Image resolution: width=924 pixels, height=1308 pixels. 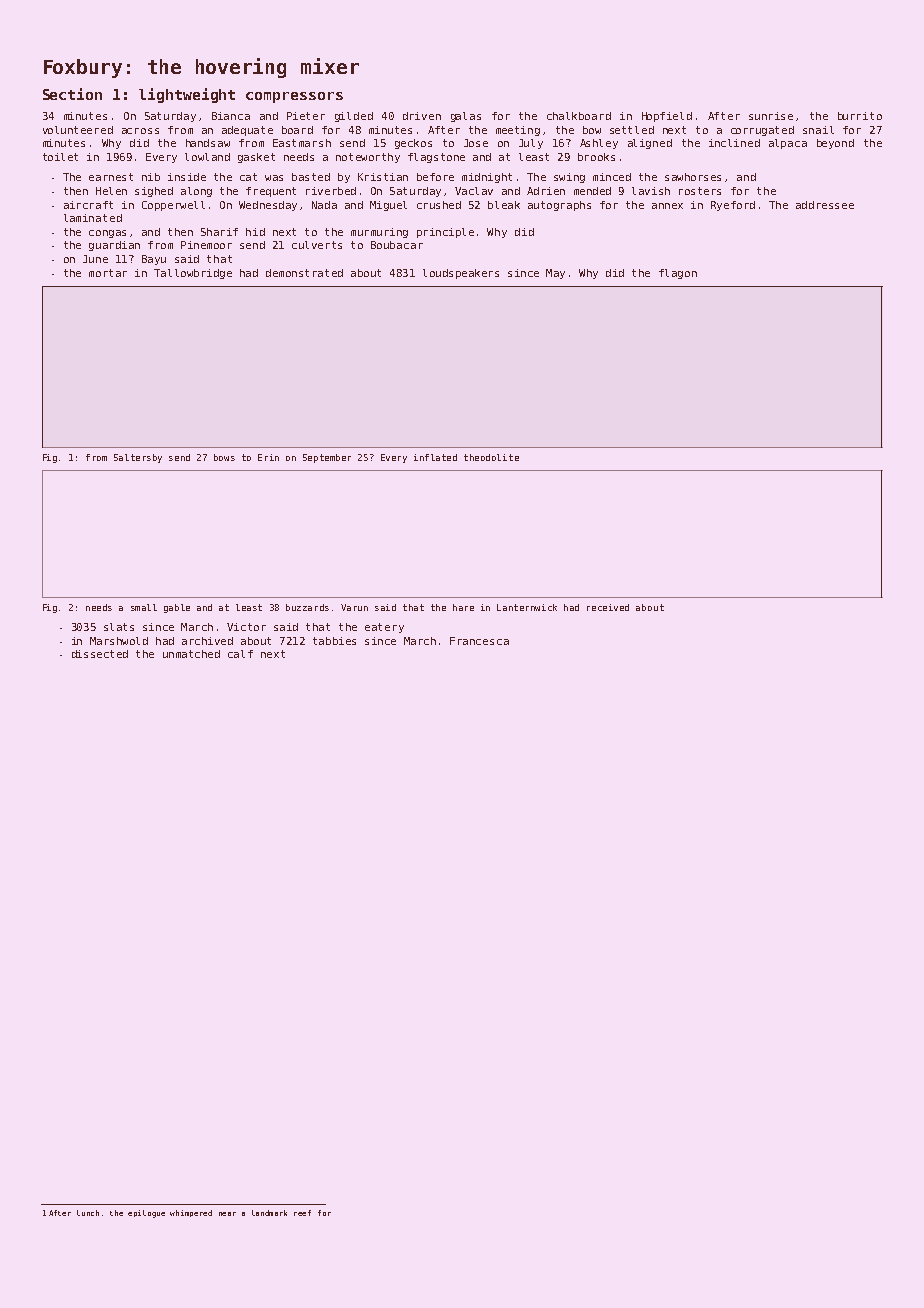 I want to click on received, so click(x=608, y=607).
